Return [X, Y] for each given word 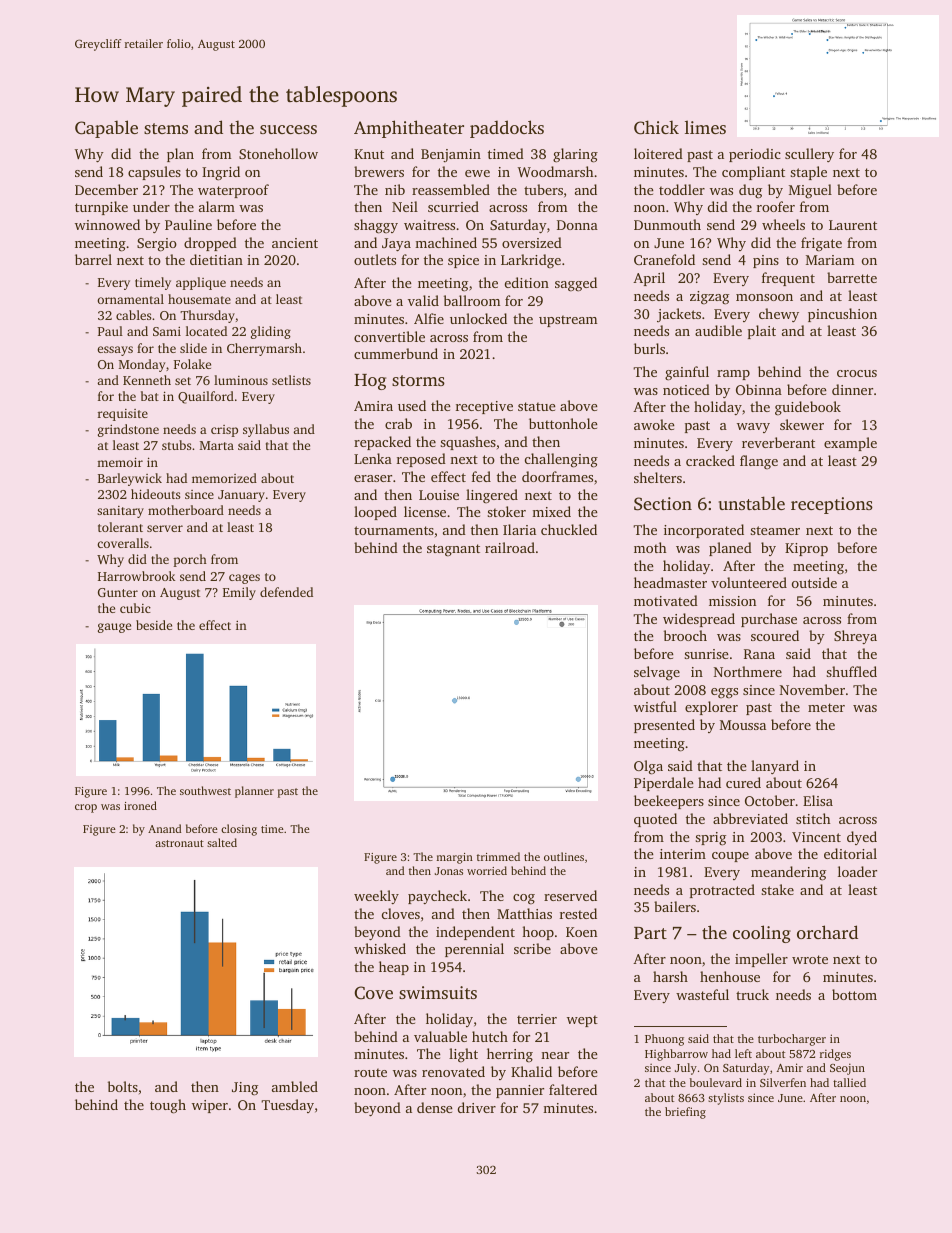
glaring [575, 155]
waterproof [233, 191]
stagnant [453, 550]
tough [168, 1106]
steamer [775, 530]
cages [244, 579]
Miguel [810, 191]
